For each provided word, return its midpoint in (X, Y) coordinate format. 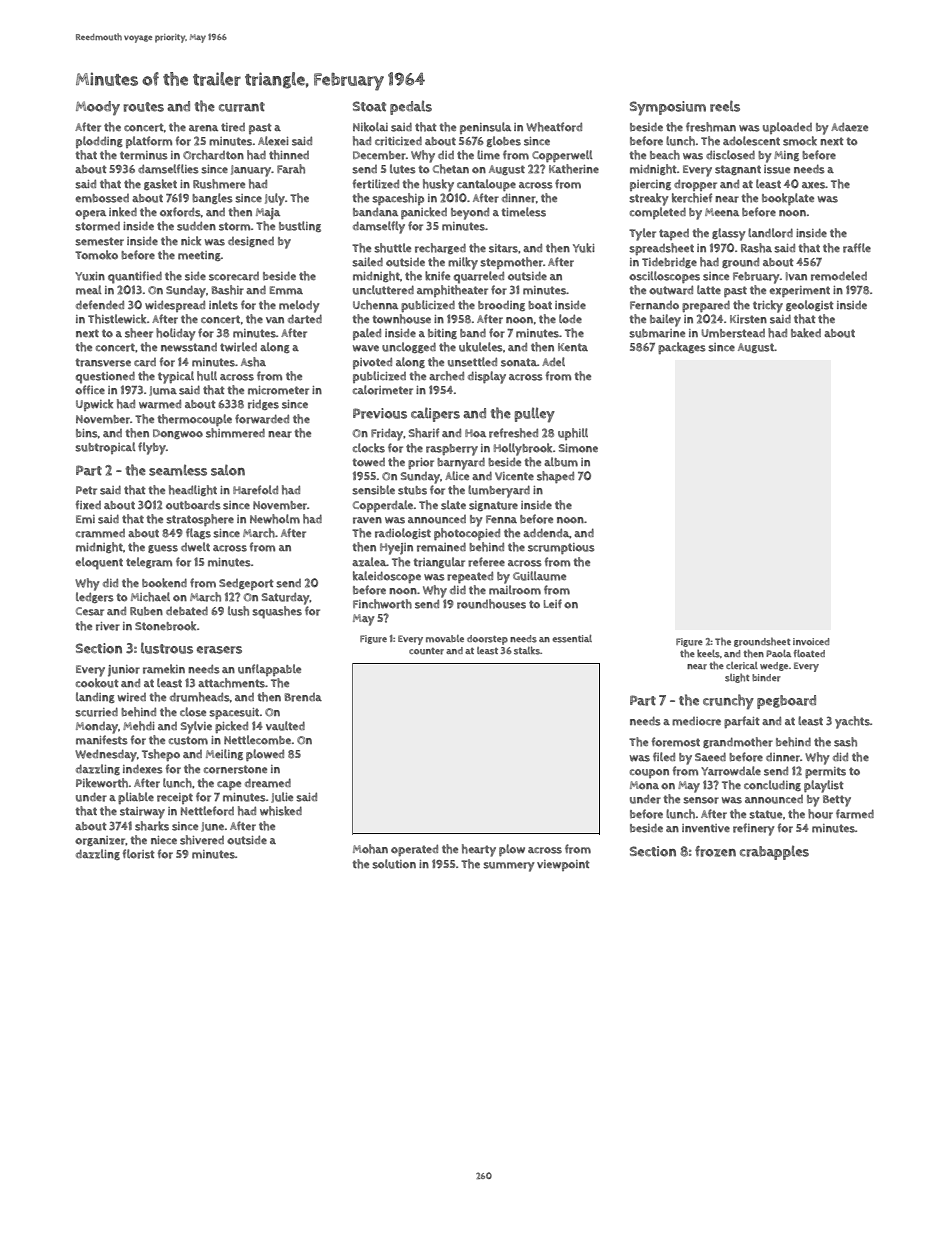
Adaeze (849, 127)
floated (809, 653)
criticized (398, 141)
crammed (100, 533)
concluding (772, 785)
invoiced (811, 641)
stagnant (738, 170)
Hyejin (396, 549)
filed (664, 756)
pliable (136, 798)
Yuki (584, 248)
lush (238, 611)
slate (453, 505)
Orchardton (213, 155)
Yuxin (90, 276)
